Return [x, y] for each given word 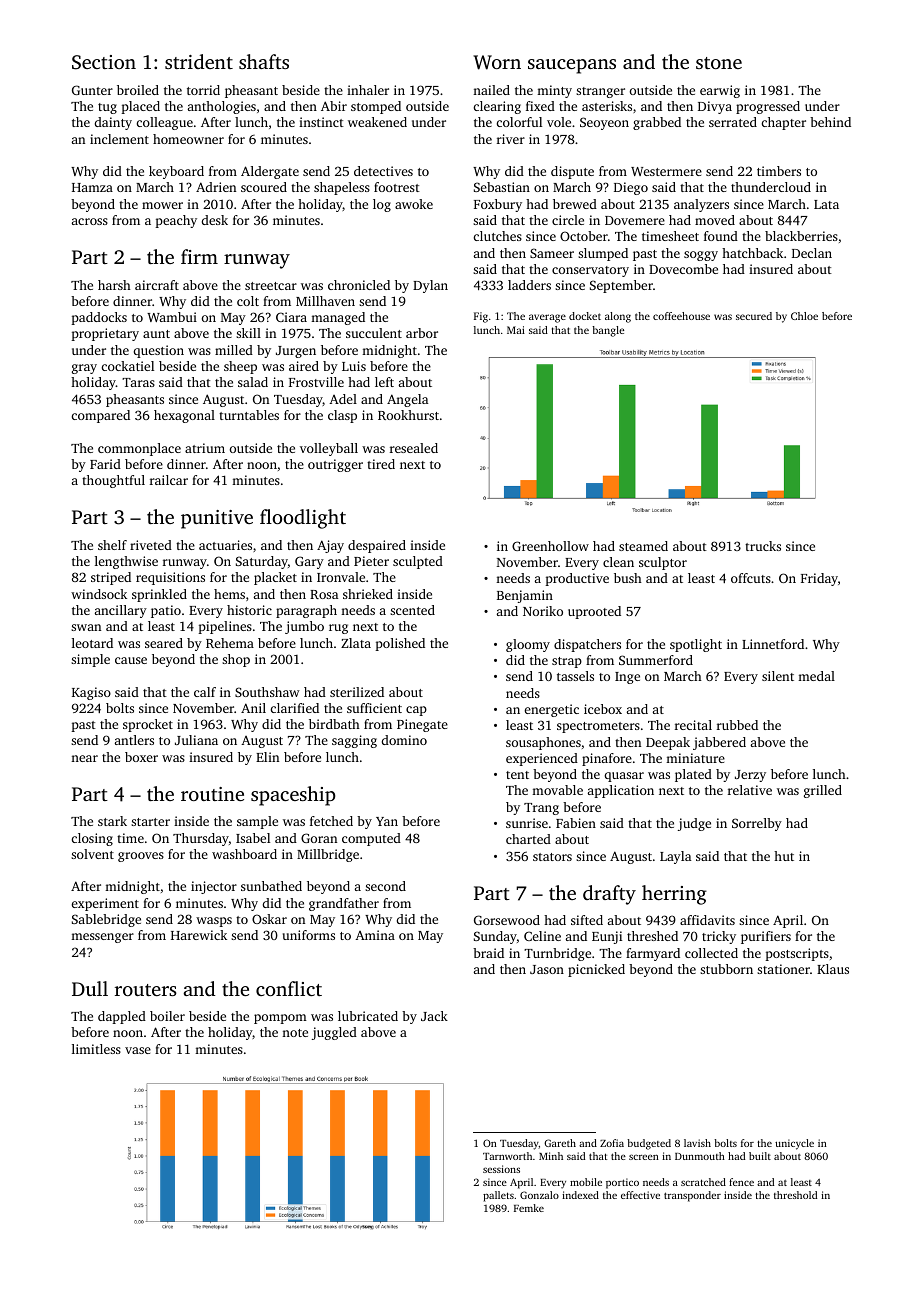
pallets [498, 1196]
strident [199, 61]
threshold [795, 1195]
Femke [529, 1208]
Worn [497, 62]
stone [719, 63]
